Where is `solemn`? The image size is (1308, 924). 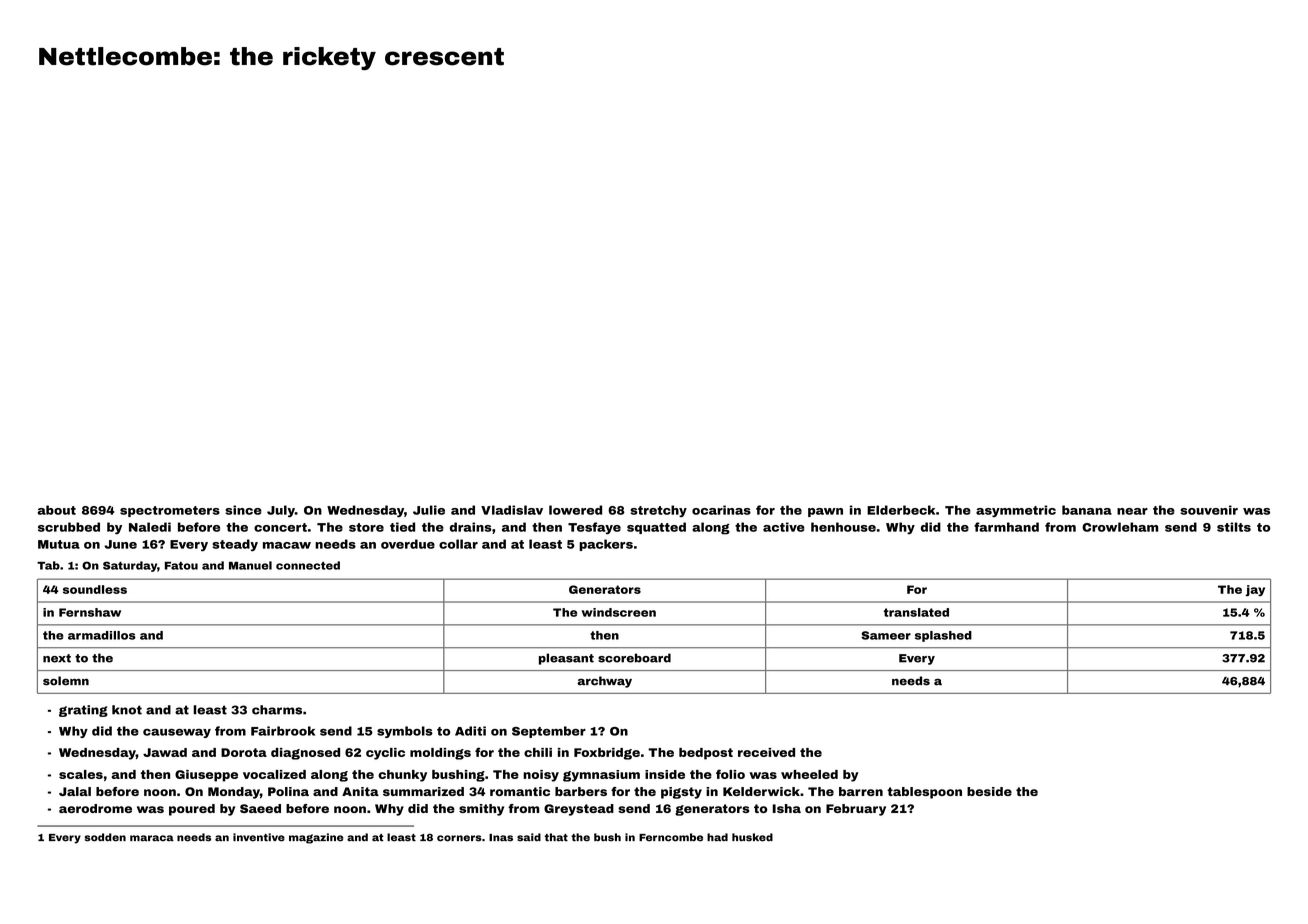
solemn is located at coordinates (66, 681).
